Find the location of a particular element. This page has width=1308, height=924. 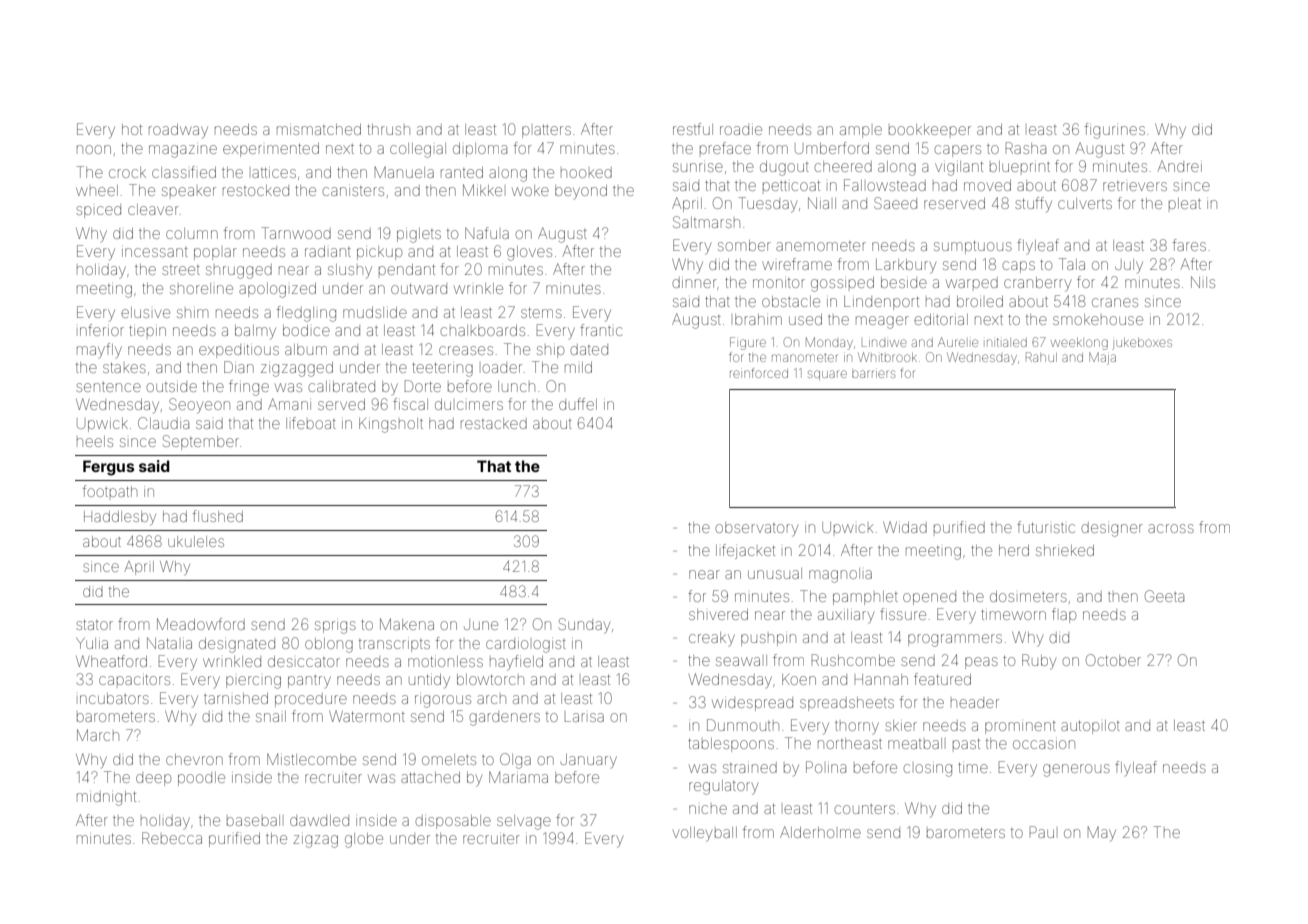

Nils is located at coordinates (1203, 282).
